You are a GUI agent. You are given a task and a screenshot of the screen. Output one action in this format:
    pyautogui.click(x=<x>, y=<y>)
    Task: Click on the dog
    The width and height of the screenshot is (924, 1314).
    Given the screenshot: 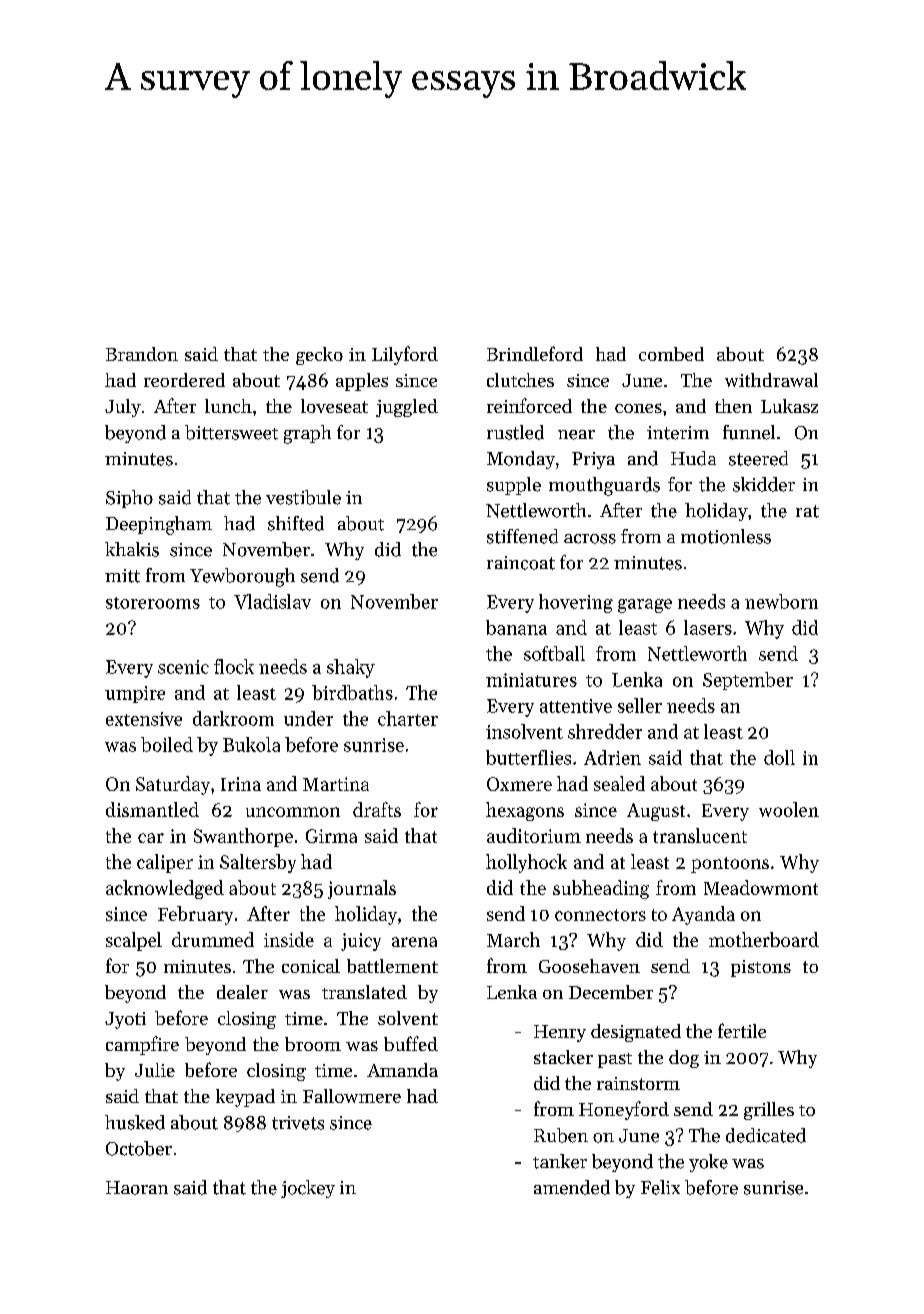 What is the action you would take?
    pyautogui.click(x=684, y=1059)
